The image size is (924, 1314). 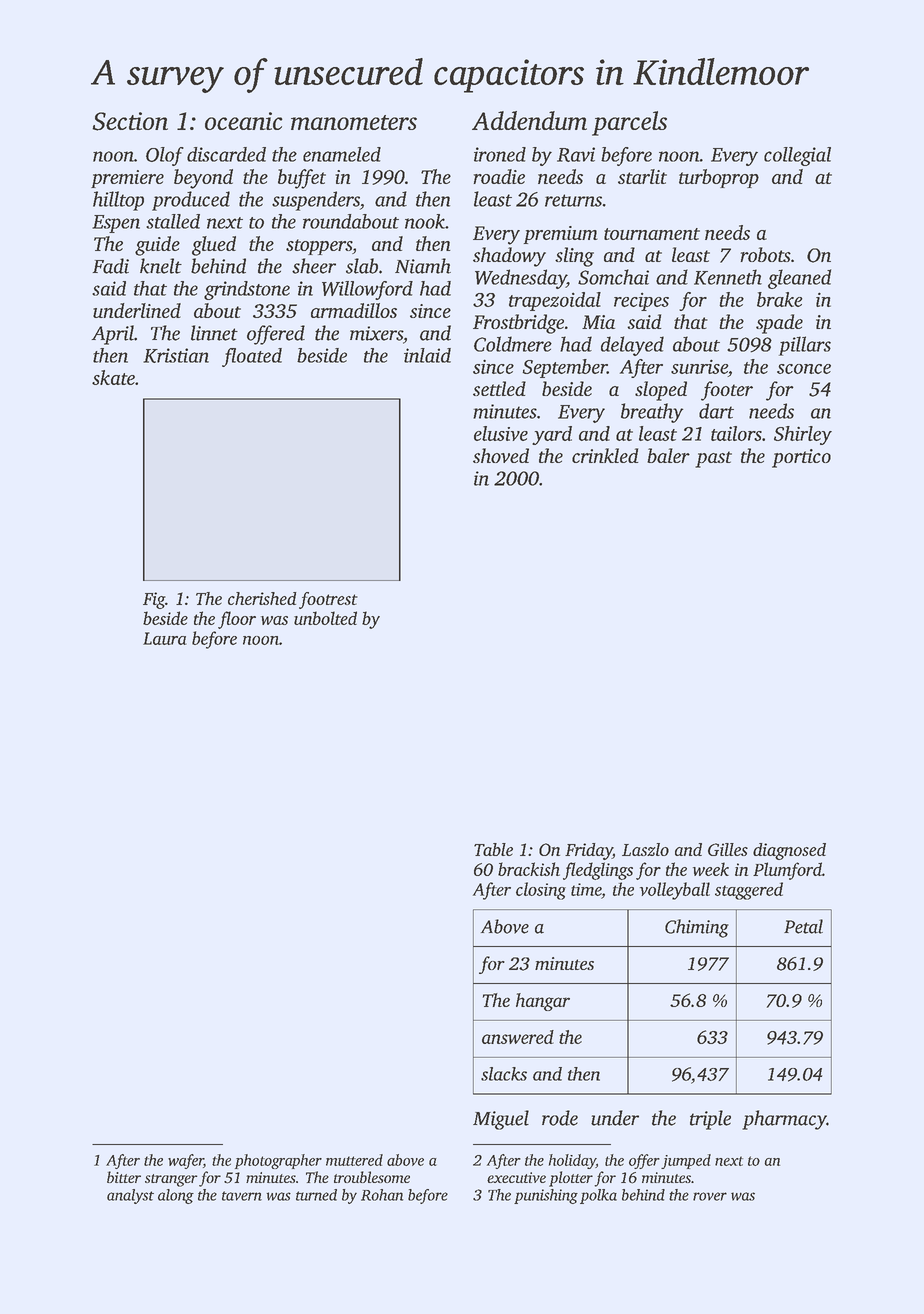 I want to click on wafer, so click(x=186, y=1161).
